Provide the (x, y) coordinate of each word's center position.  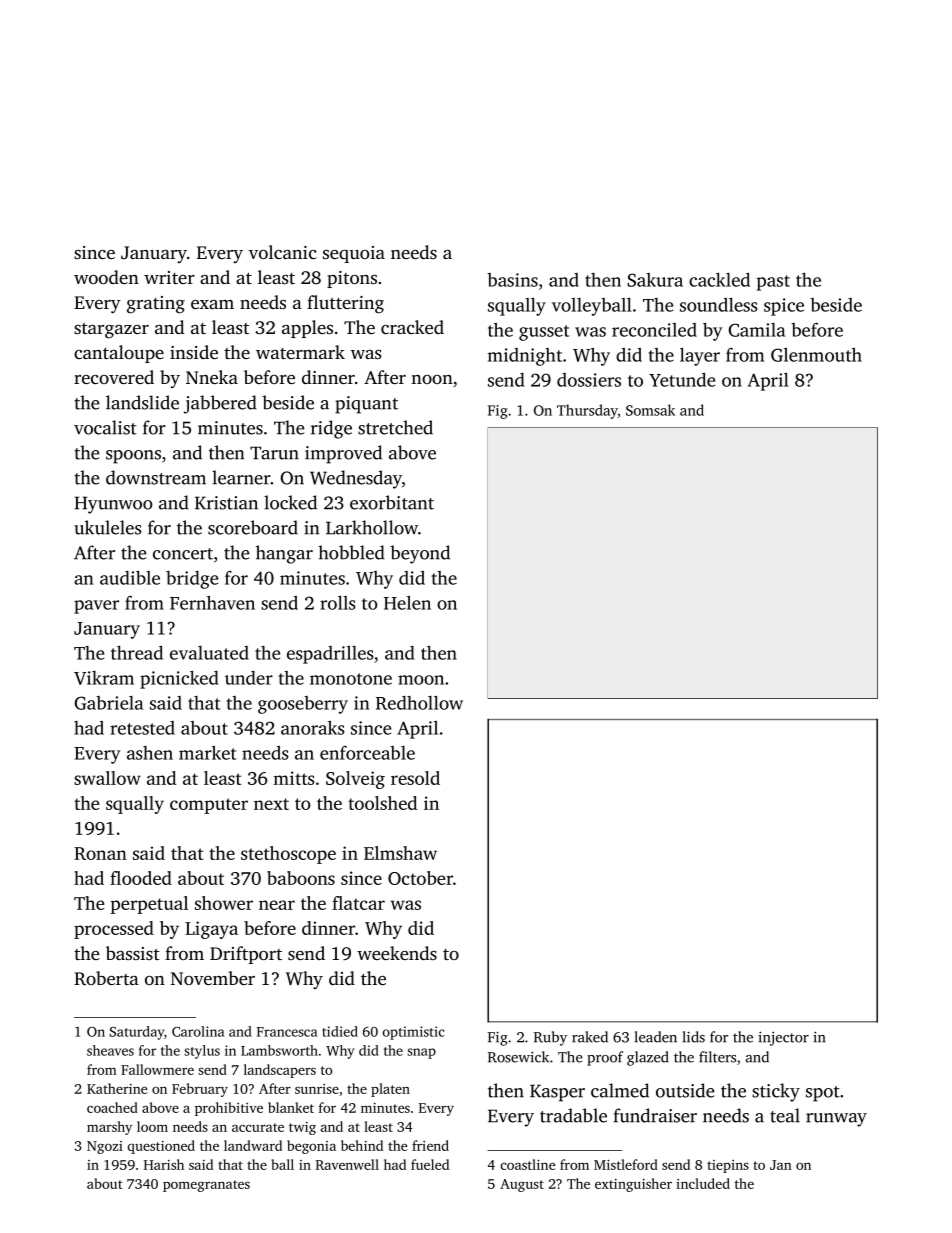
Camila (756, 330)
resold (415, 778)
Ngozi (105, 1147)
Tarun (274, 453)
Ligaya (211, 930)
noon (432, 379)
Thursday (587, 411)
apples (307, 329)
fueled (430, 1164)
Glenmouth (816, 355)
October (420, 878)
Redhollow (419, 703)
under (249, 678)
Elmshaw (400, 853)
